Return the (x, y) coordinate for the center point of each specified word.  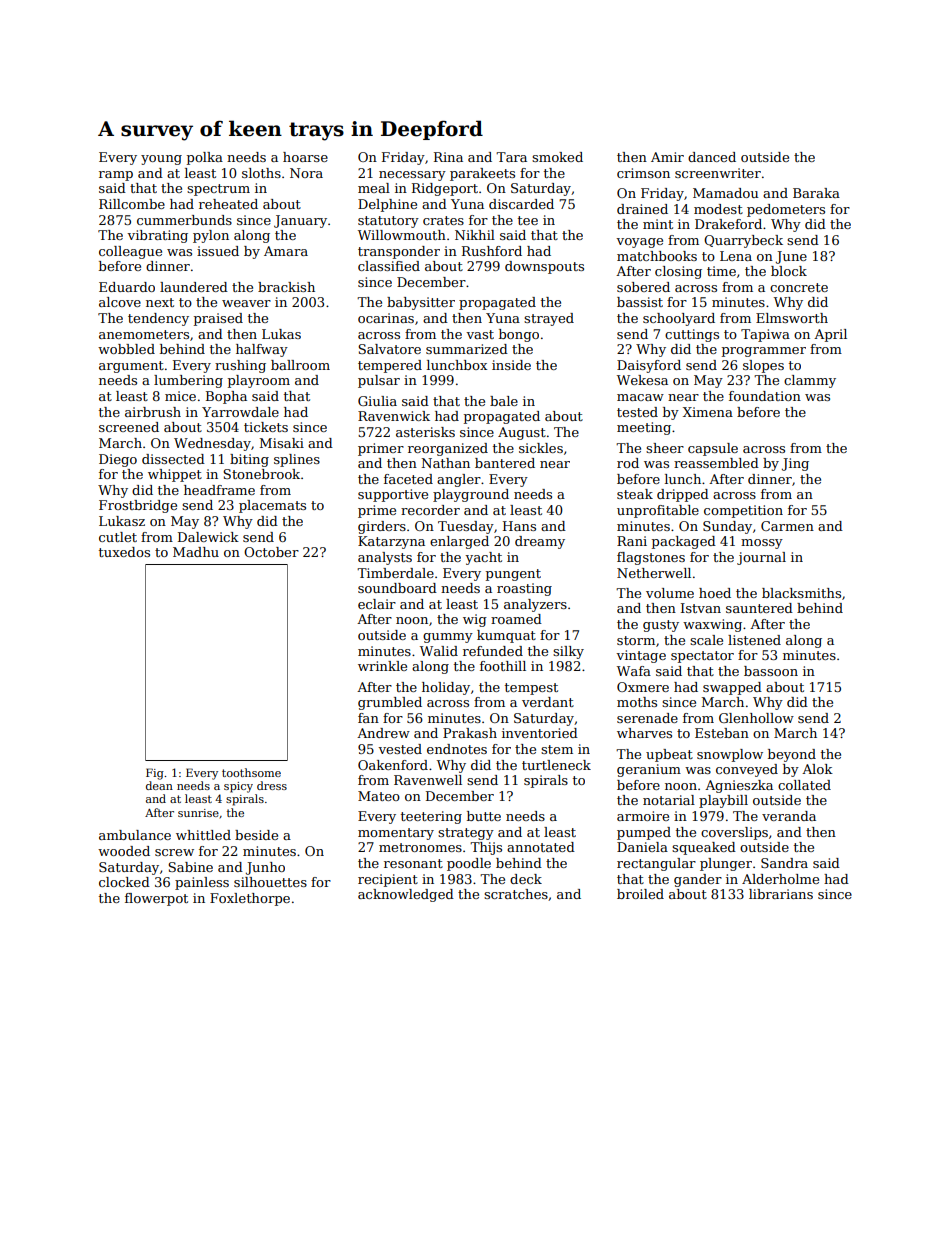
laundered (194, 287)
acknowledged (406, 895)
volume (670, 593)
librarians (781, 894)
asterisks (425, 432)
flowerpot (156, 899)
